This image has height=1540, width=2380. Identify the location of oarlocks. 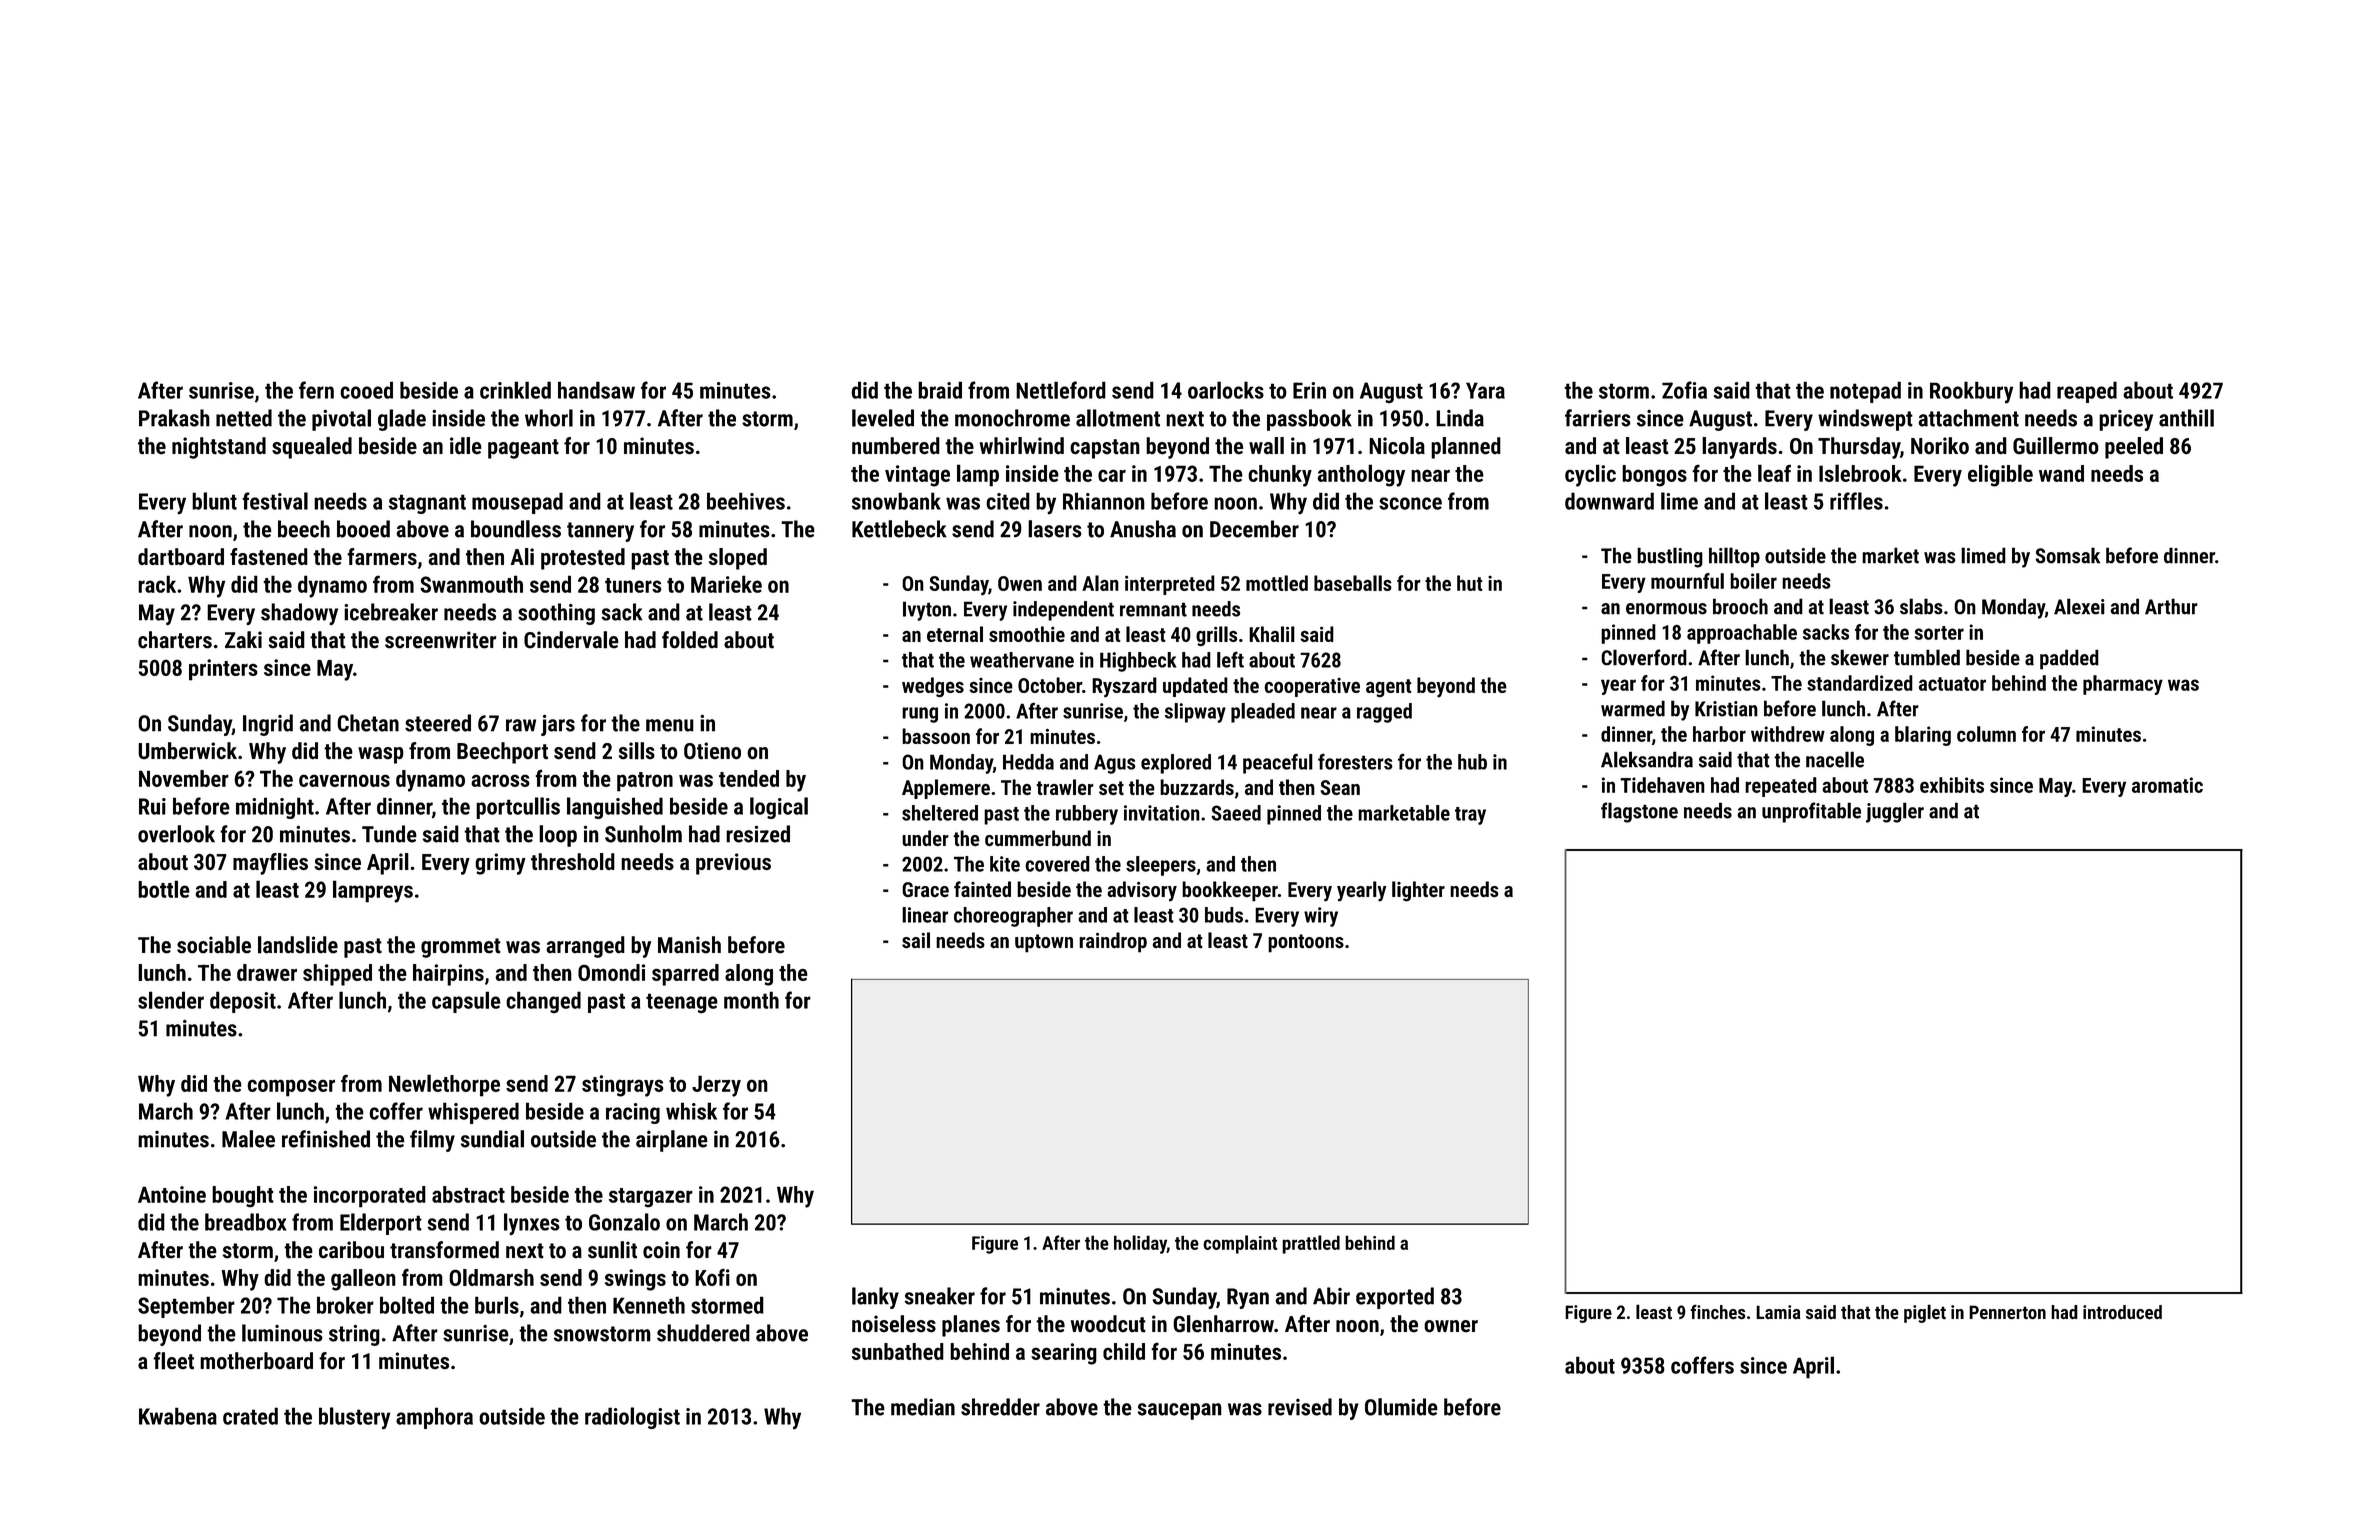
(1226, 390).
